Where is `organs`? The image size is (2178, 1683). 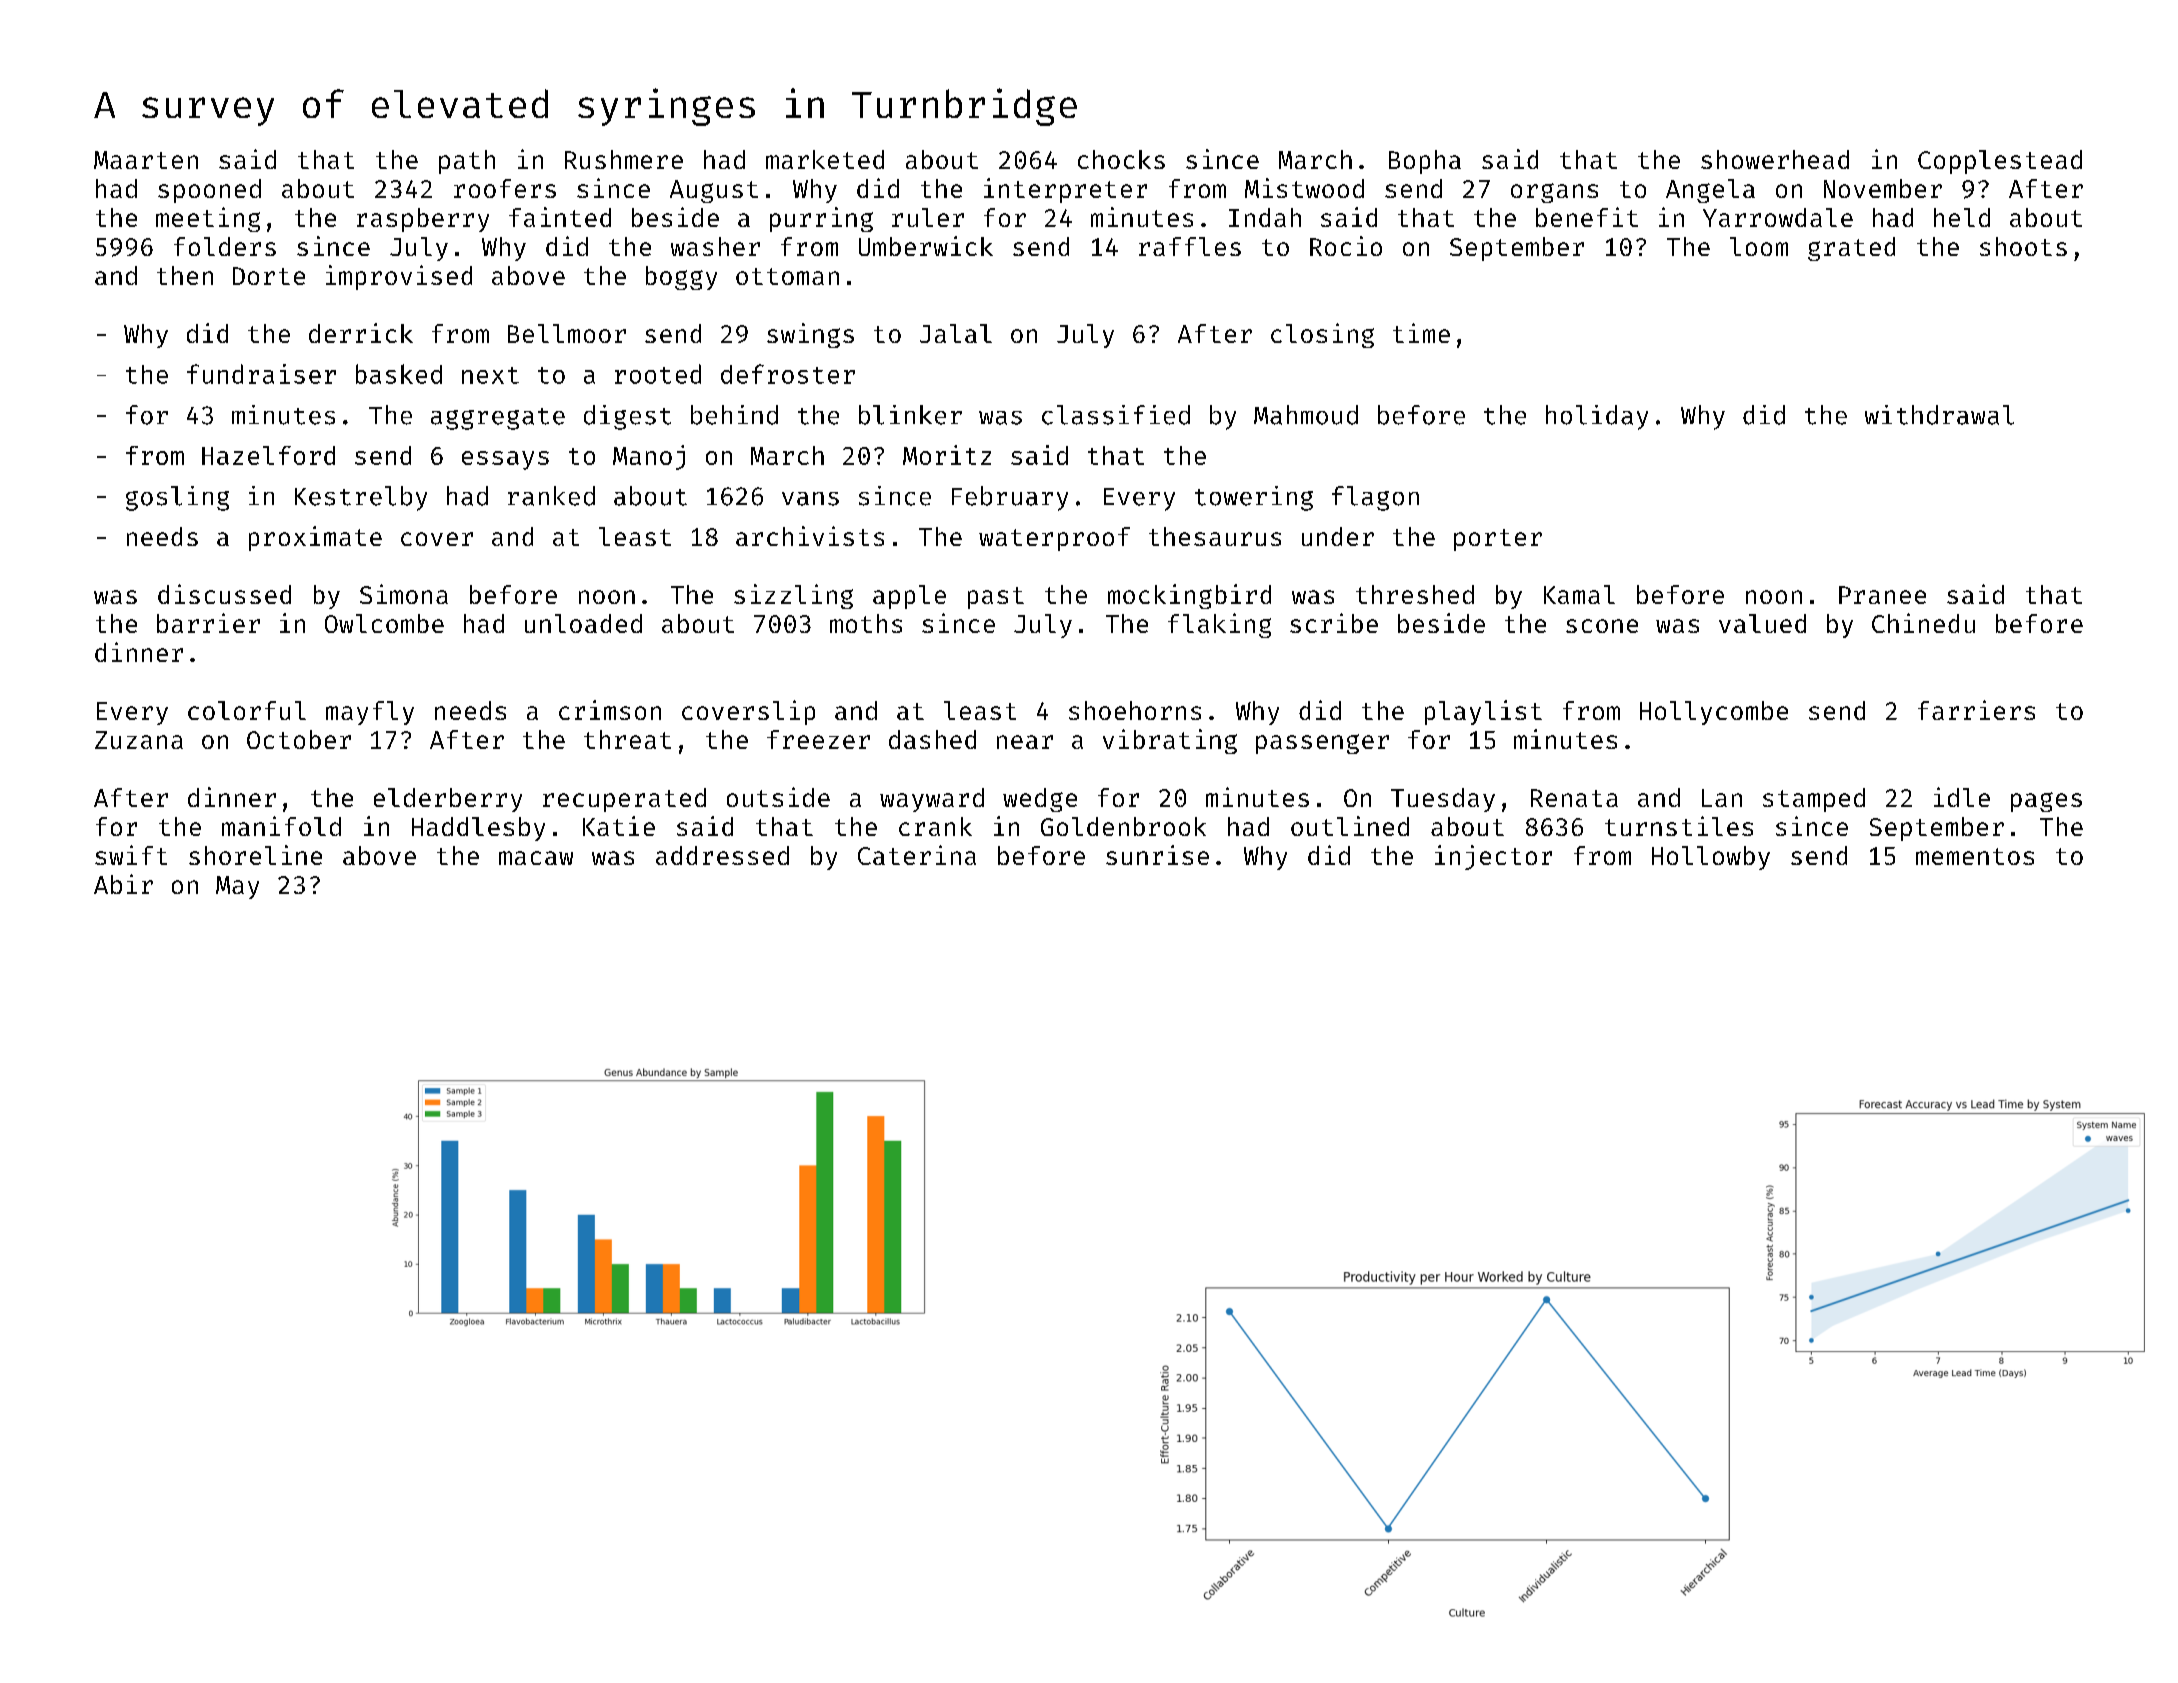
organs is located at coordinates (1554, 193).
